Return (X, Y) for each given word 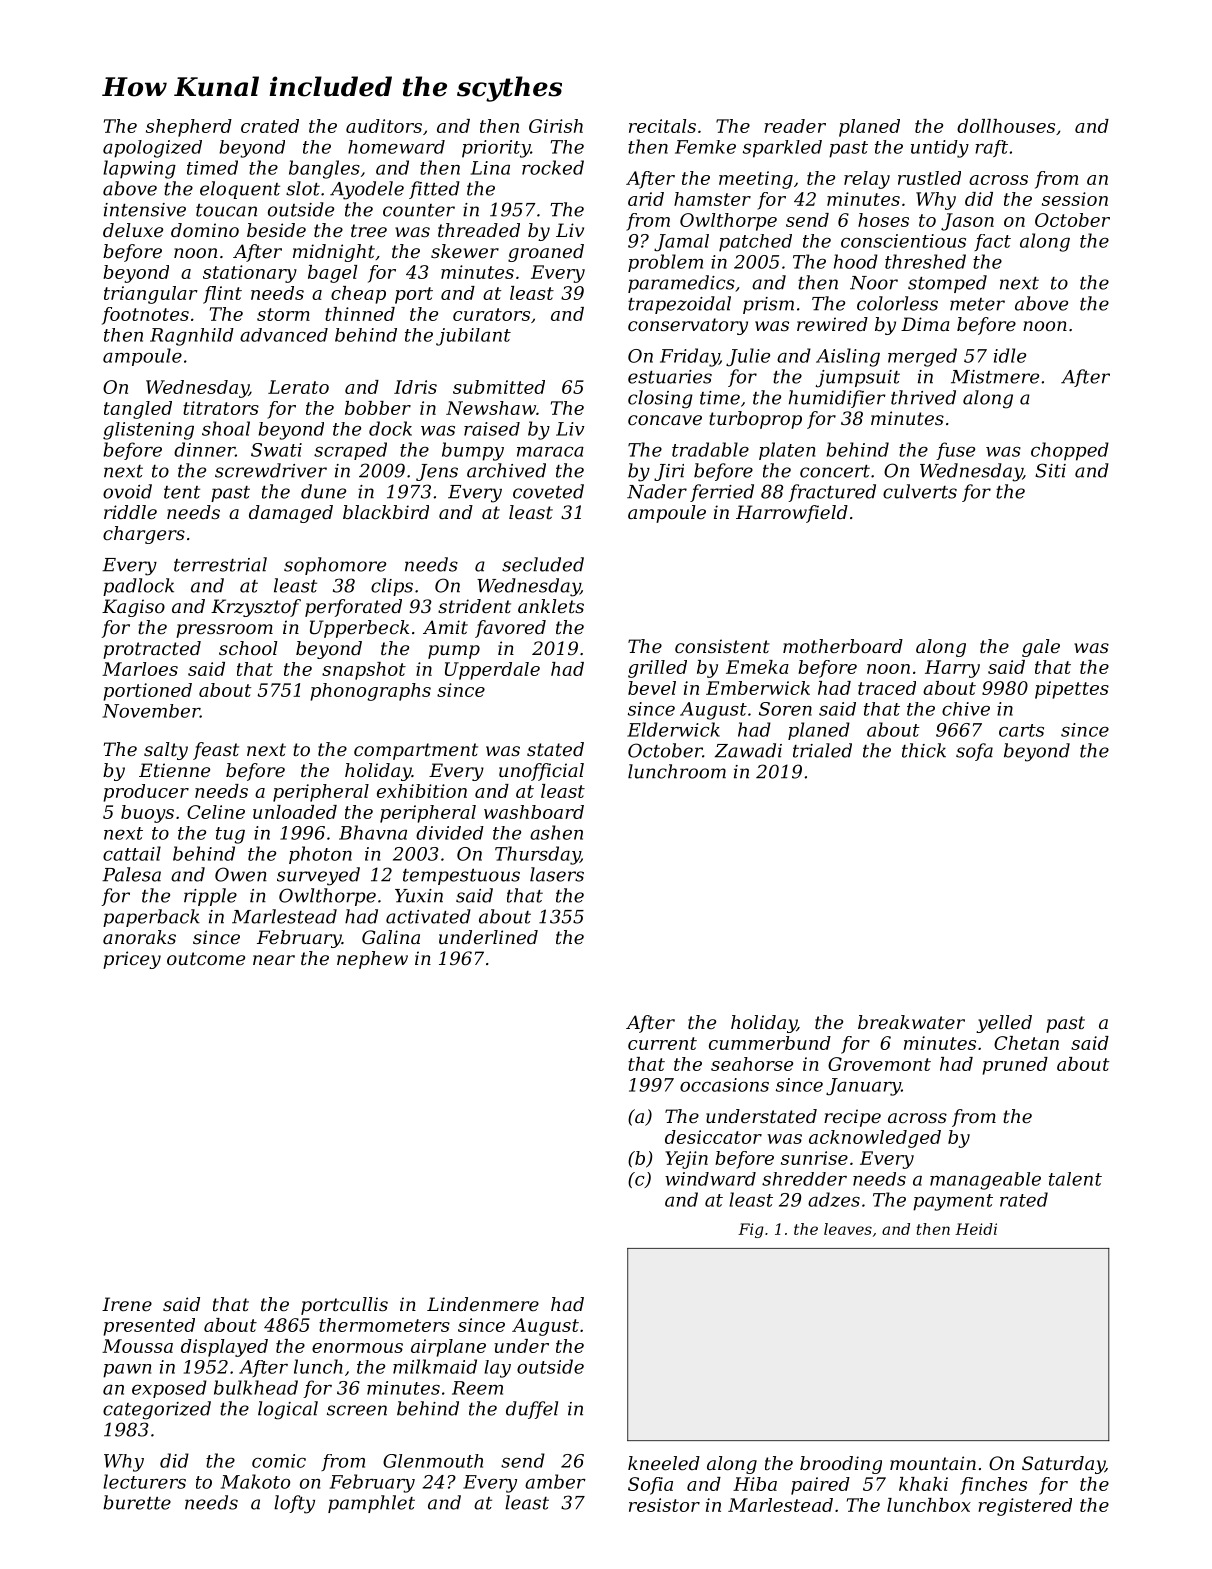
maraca (550, 452)
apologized (152, 149)
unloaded (295, 812)
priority (496, 149)
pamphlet (371, 1504)
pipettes (1072, 690)
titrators (221, 408)
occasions (724, 1085)
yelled (1004, 1024)
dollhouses (1006, 126)
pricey (132, 960)
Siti (1050, 470)
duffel (532, 1410)
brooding (841, 1465)
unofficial (541, 772)
